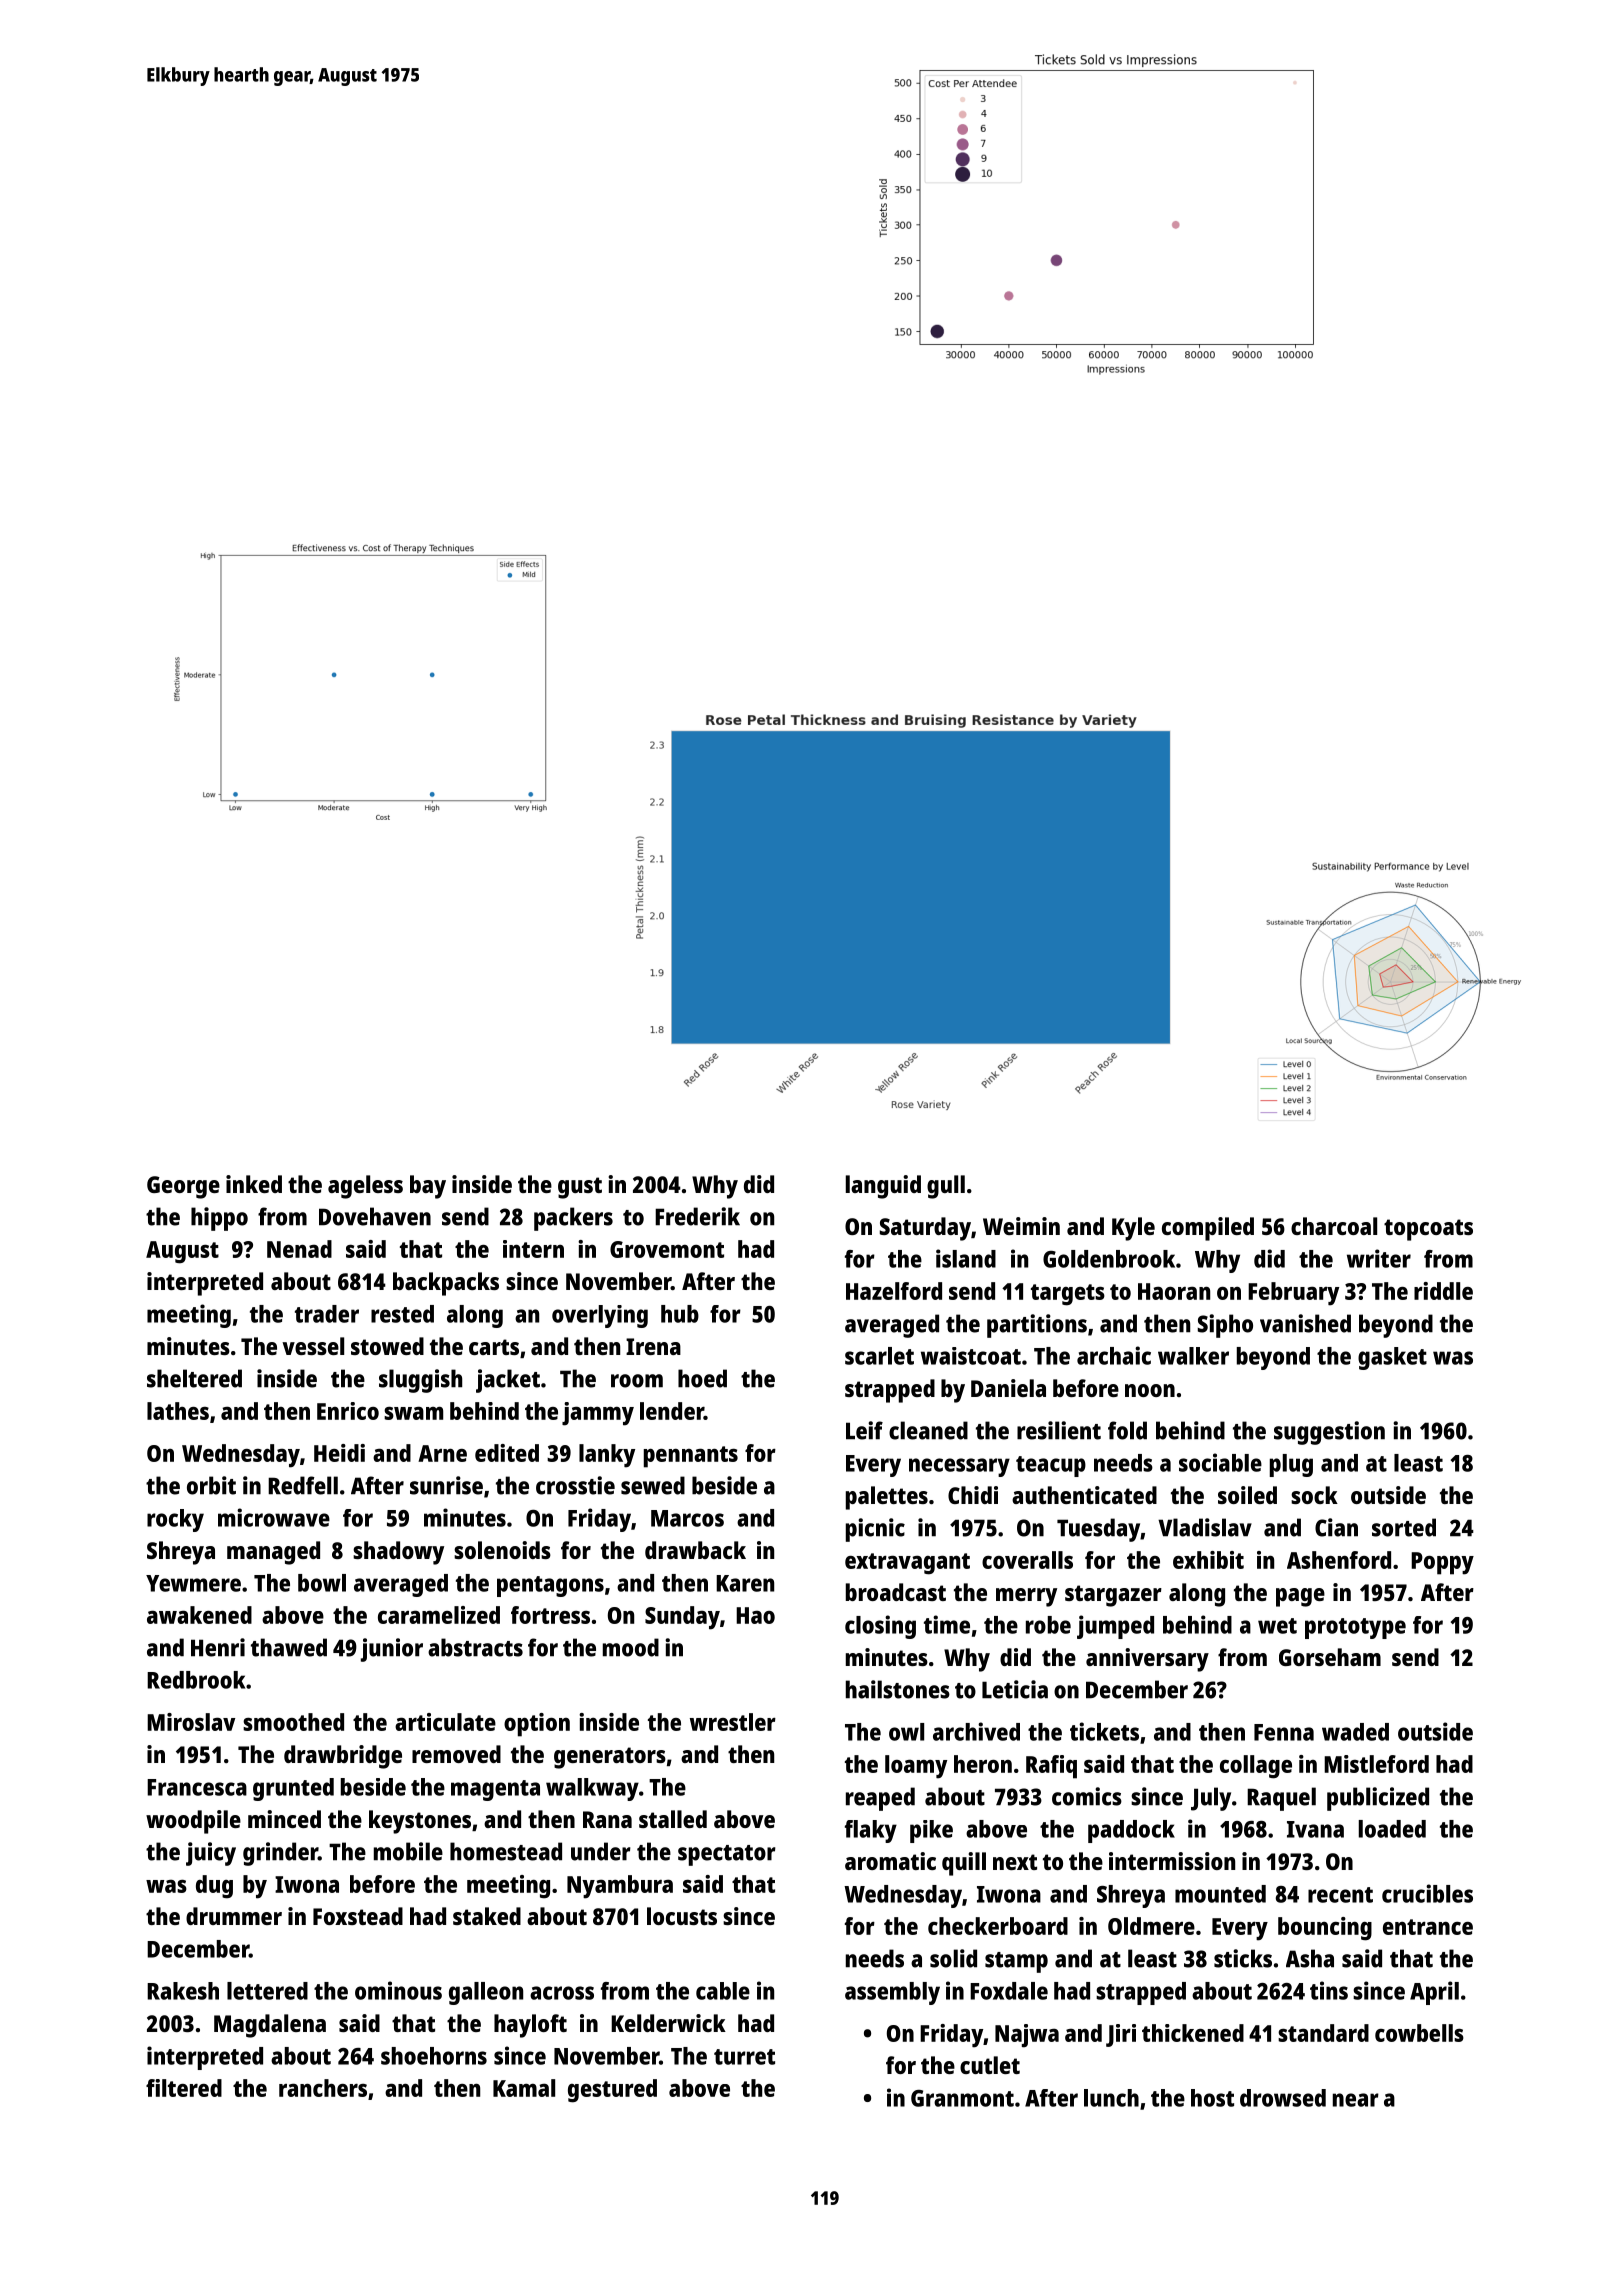  I want to click on Ivana, so click(1315, 1829).
